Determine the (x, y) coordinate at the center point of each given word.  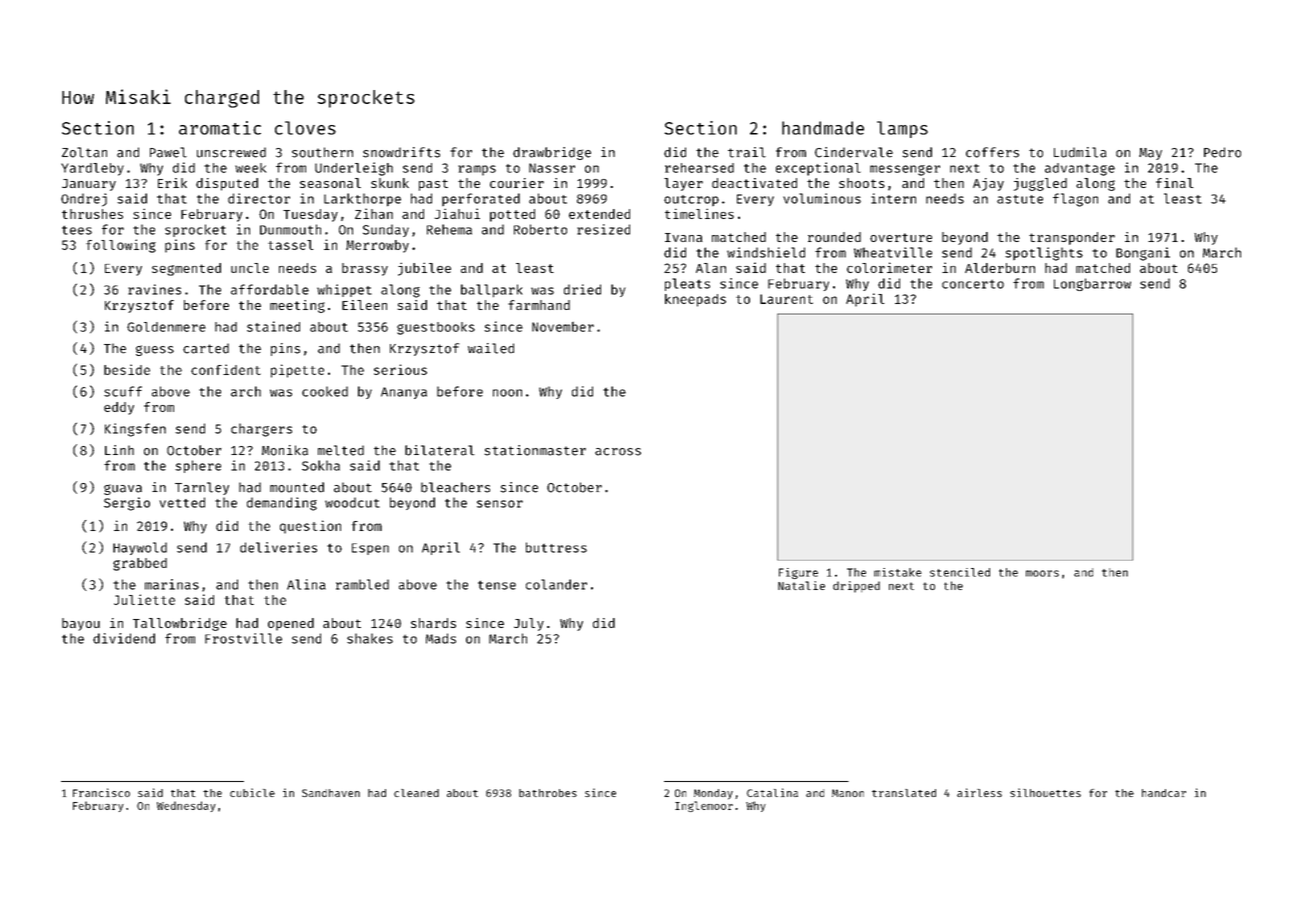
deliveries (278, 547)
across (618, 452)
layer (683, 184)
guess (155, 350)
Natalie (801, 585)
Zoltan (84, 152)
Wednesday (186, 806)
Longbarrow (1092, 284)
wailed (491, 348)
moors (1042, 573)
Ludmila (1080, 152)
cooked (325, 391)
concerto (973, 284)
